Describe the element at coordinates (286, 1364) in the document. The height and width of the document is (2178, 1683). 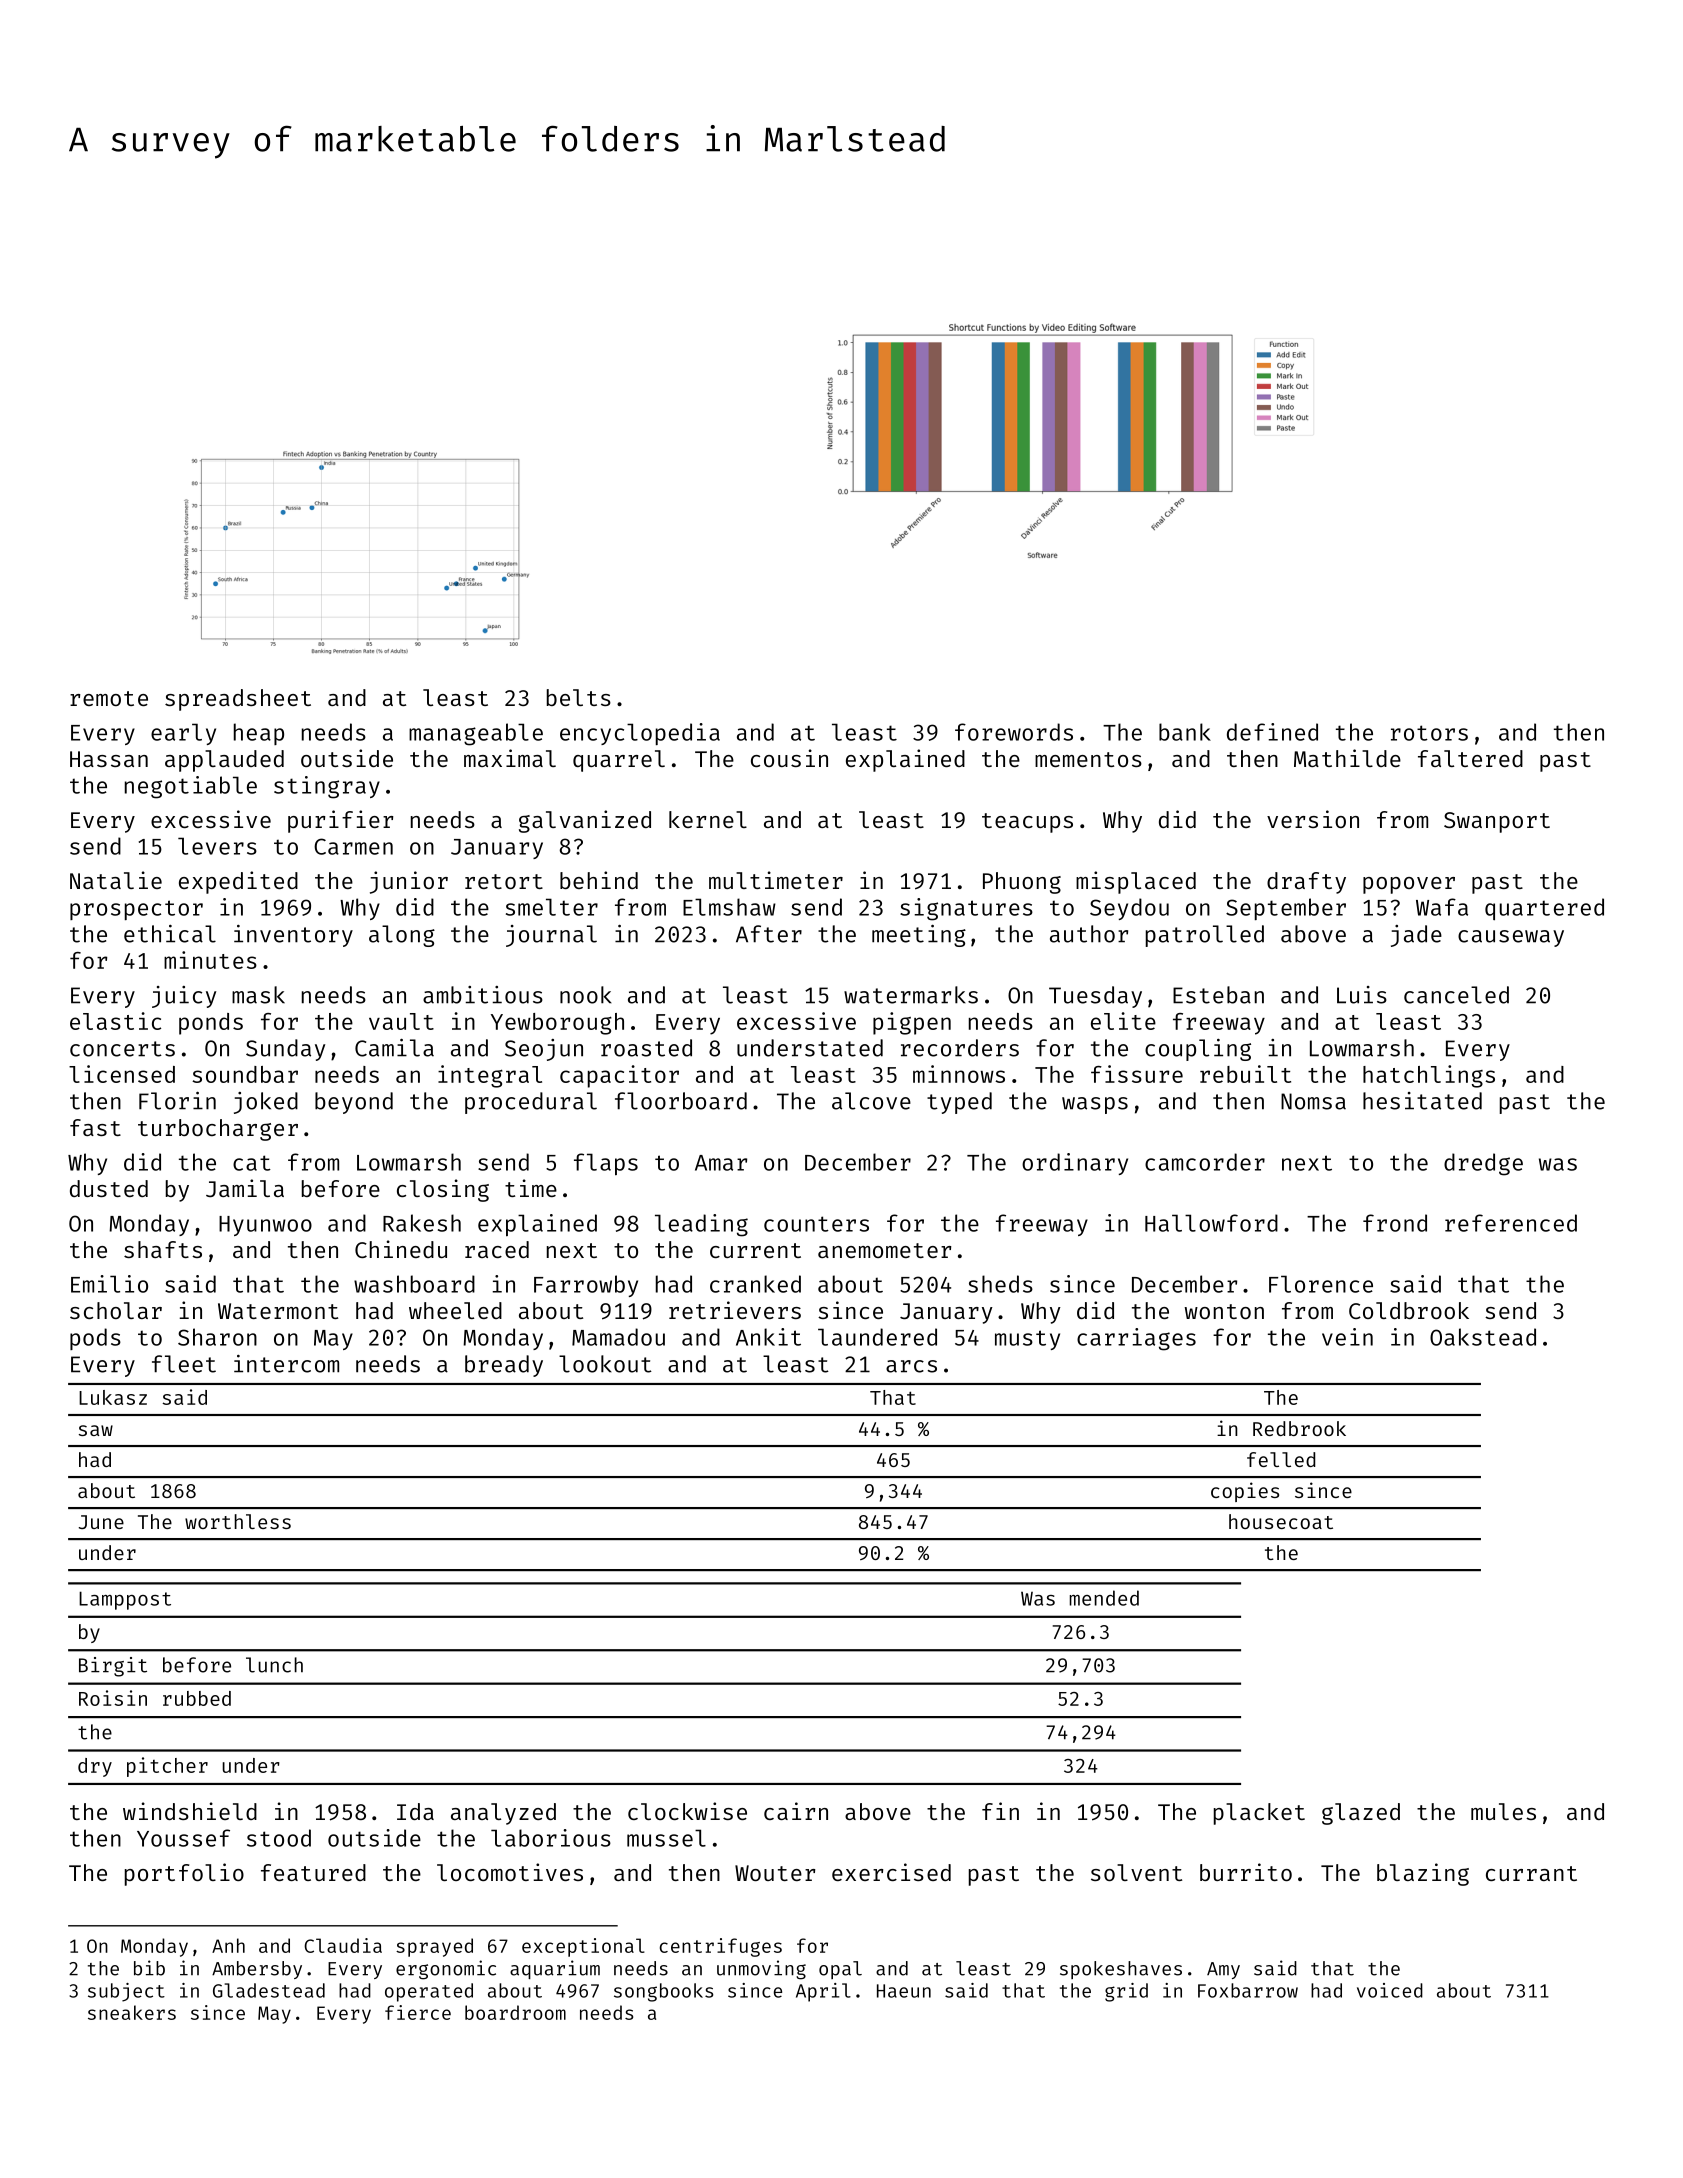
I see `intercom` at that location.
